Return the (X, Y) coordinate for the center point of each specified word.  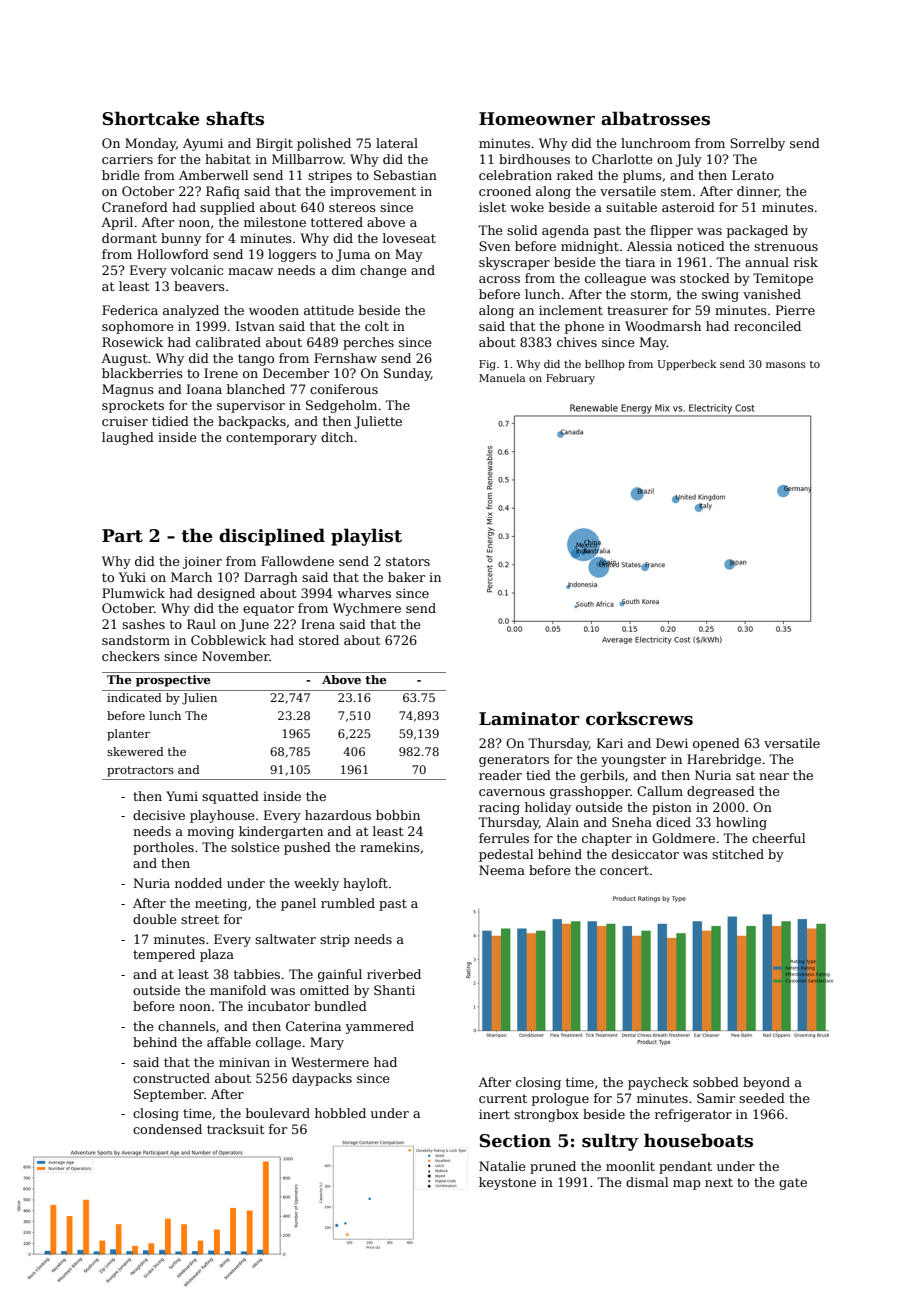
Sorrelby (757, 144)
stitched (738, 854)
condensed (167, 1129)
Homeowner (537, 119)
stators (408, 561)
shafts (235, 118)
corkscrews (639, 718)
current (503, 1098)
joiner (202, 562)
